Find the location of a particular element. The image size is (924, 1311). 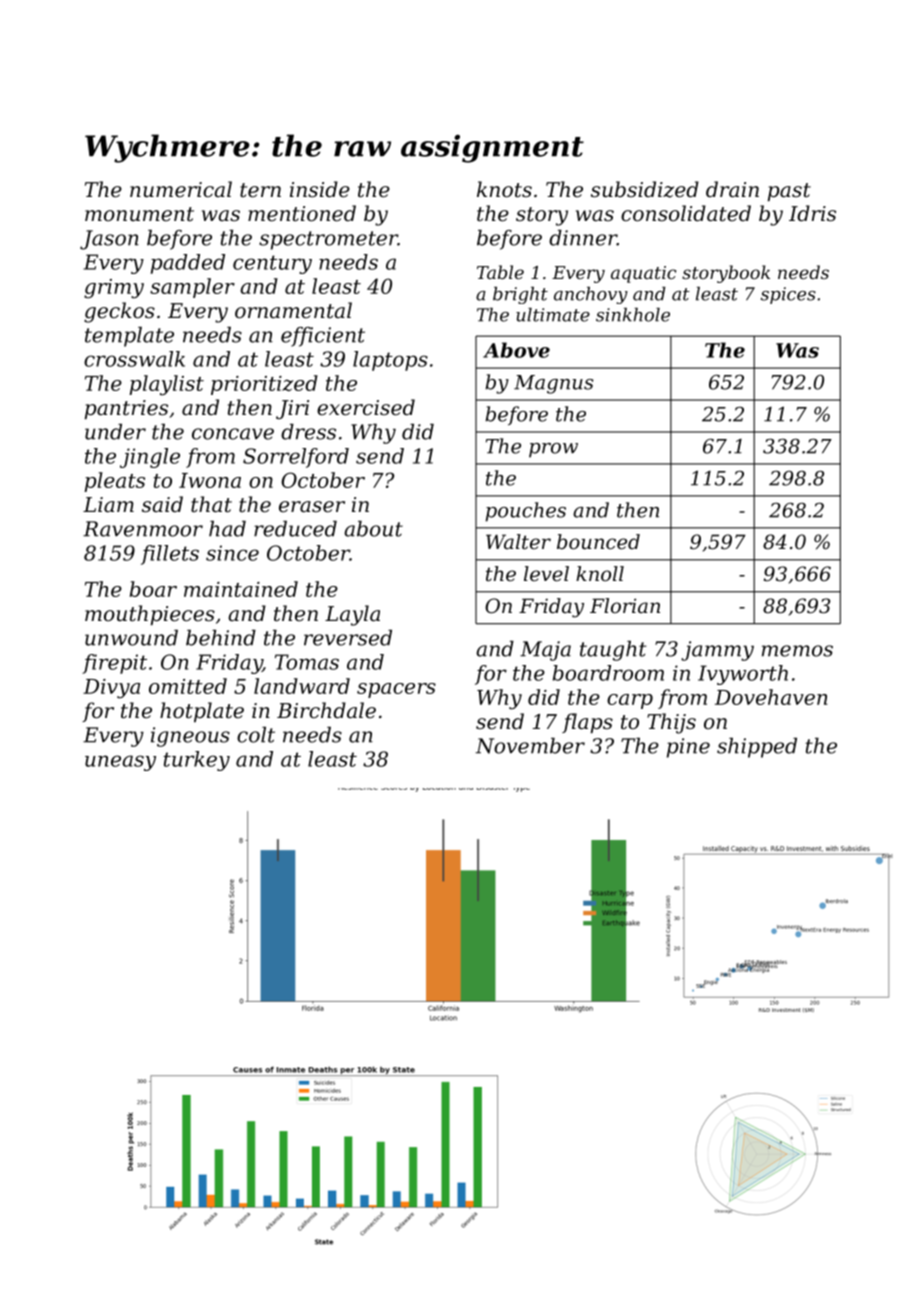

ultimate is located at coordinates (553, 315).
